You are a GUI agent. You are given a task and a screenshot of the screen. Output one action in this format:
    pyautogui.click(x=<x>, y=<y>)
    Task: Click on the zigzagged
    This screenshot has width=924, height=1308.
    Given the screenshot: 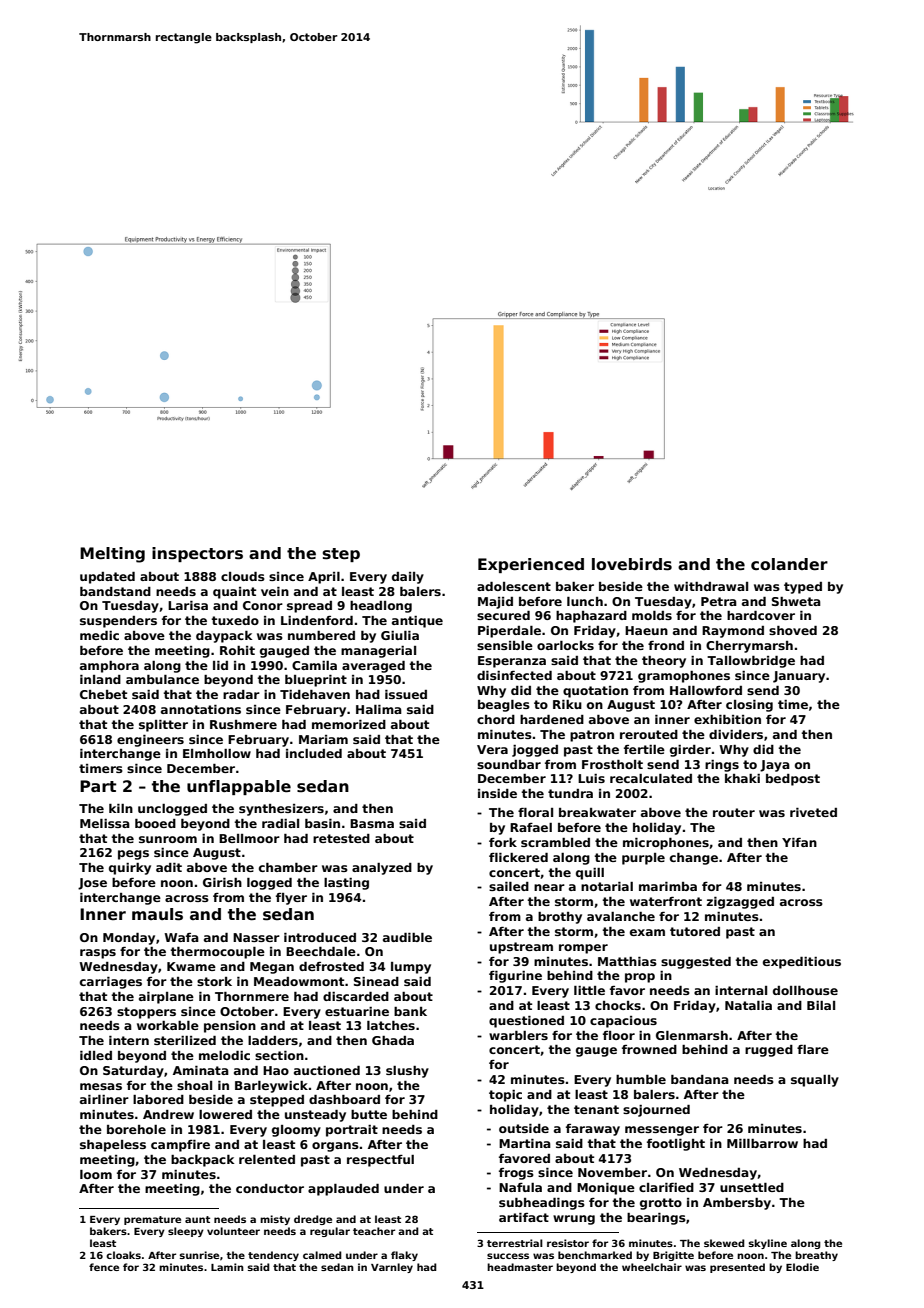 What is the action you would take?
    pyautogui.click(x=740, y=903)
